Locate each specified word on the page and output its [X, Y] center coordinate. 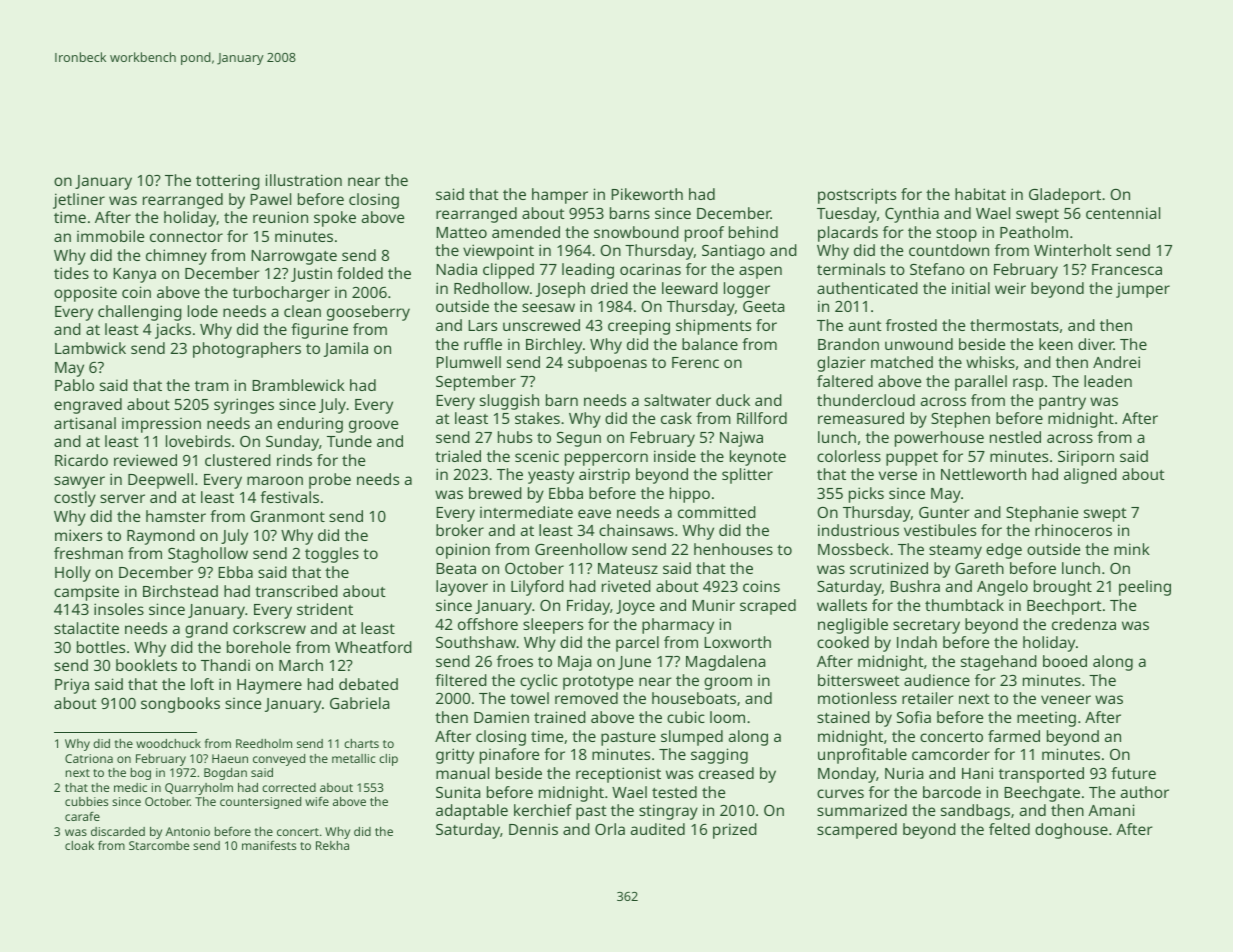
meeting [1046, 719]
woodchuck [168, 743]
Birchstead [180, 591]
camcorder [951, 754]
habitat [980, 194]
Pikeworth [647, 194]
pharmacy [678, 626]
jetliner [79, 201]
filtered [461, 680]
